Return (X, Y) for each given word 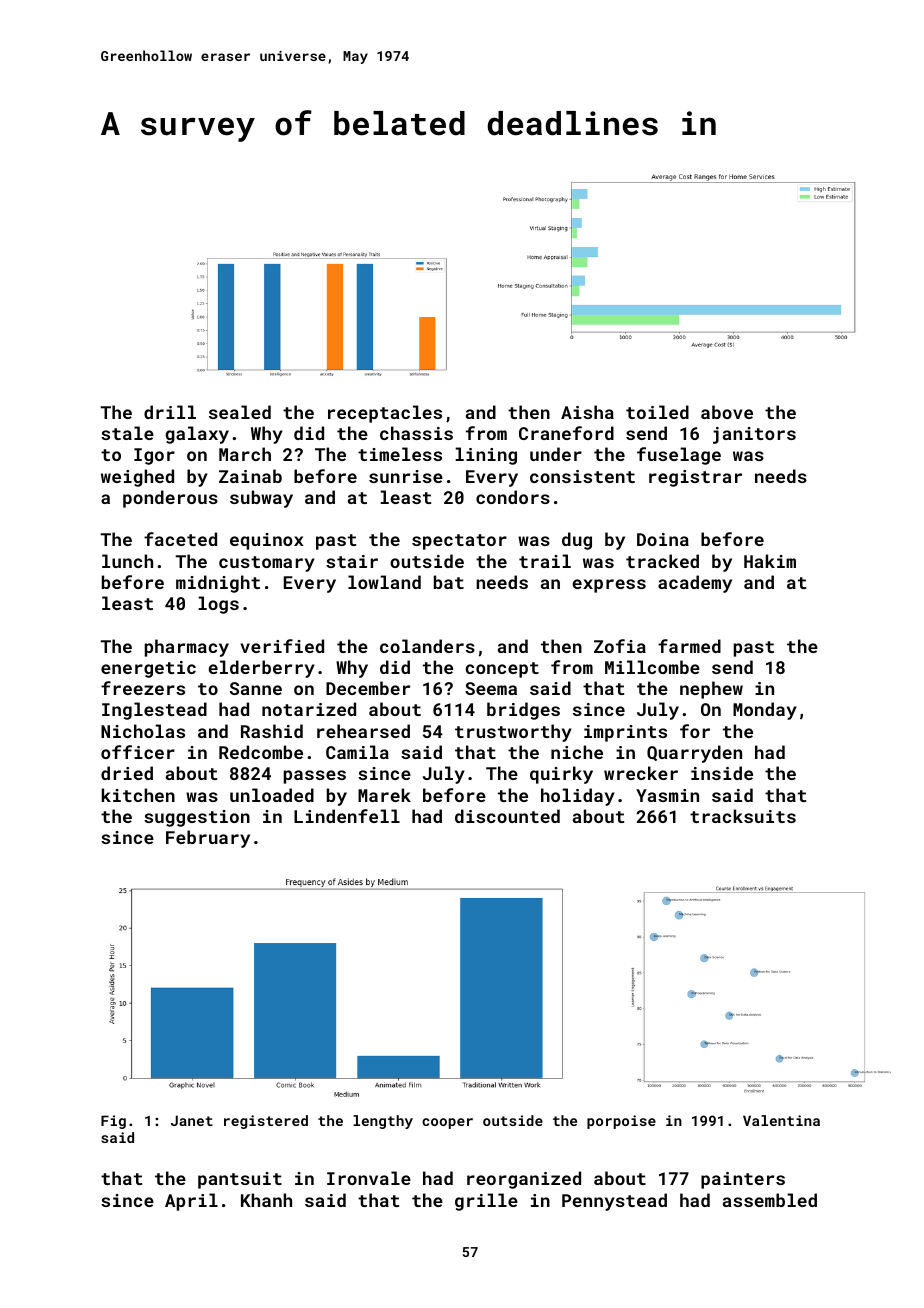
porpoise (621, 1122)
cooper (447, 1123)
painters (743, 1180)
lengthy (383, 1122)
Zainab (250, 476)
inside (722, 773)
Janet (192, 1120)
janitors (754, 435)
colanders (427, 646)
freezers (143, 688)
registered (266, 1122)
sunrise (406, 476)
